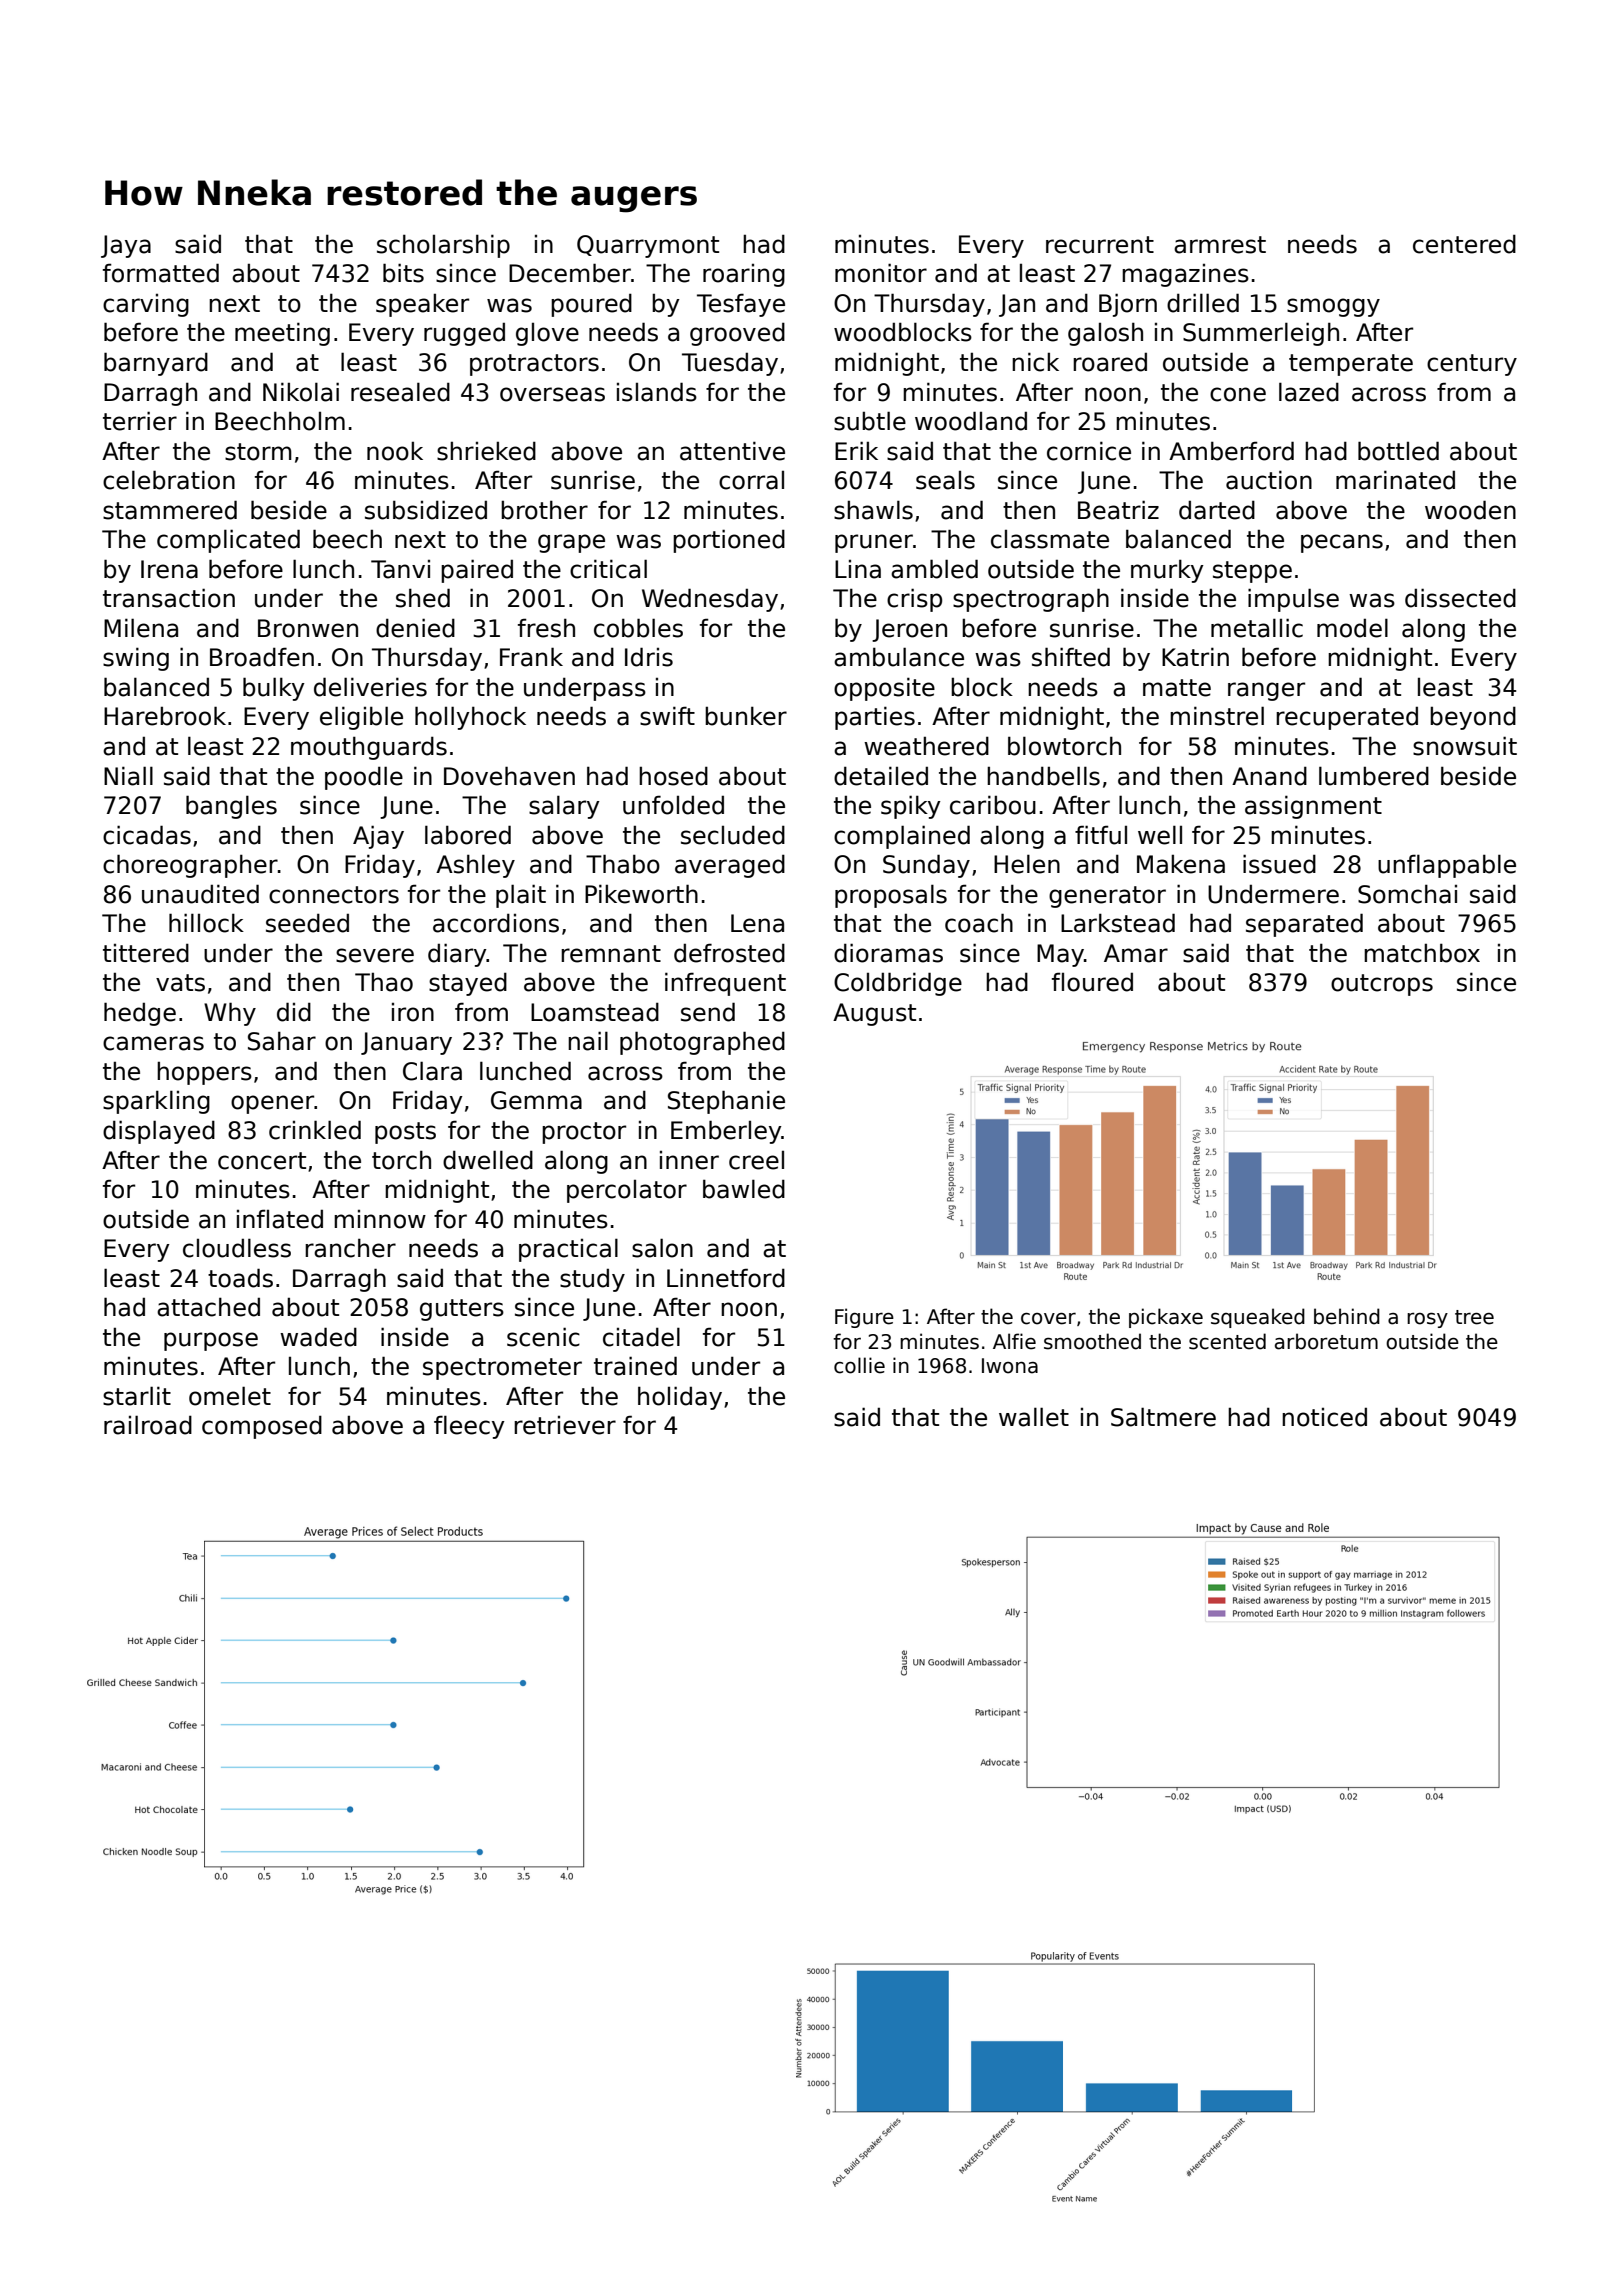  Describe the element at coordinates (592, 1280) in the image. I see `study` at that location.
